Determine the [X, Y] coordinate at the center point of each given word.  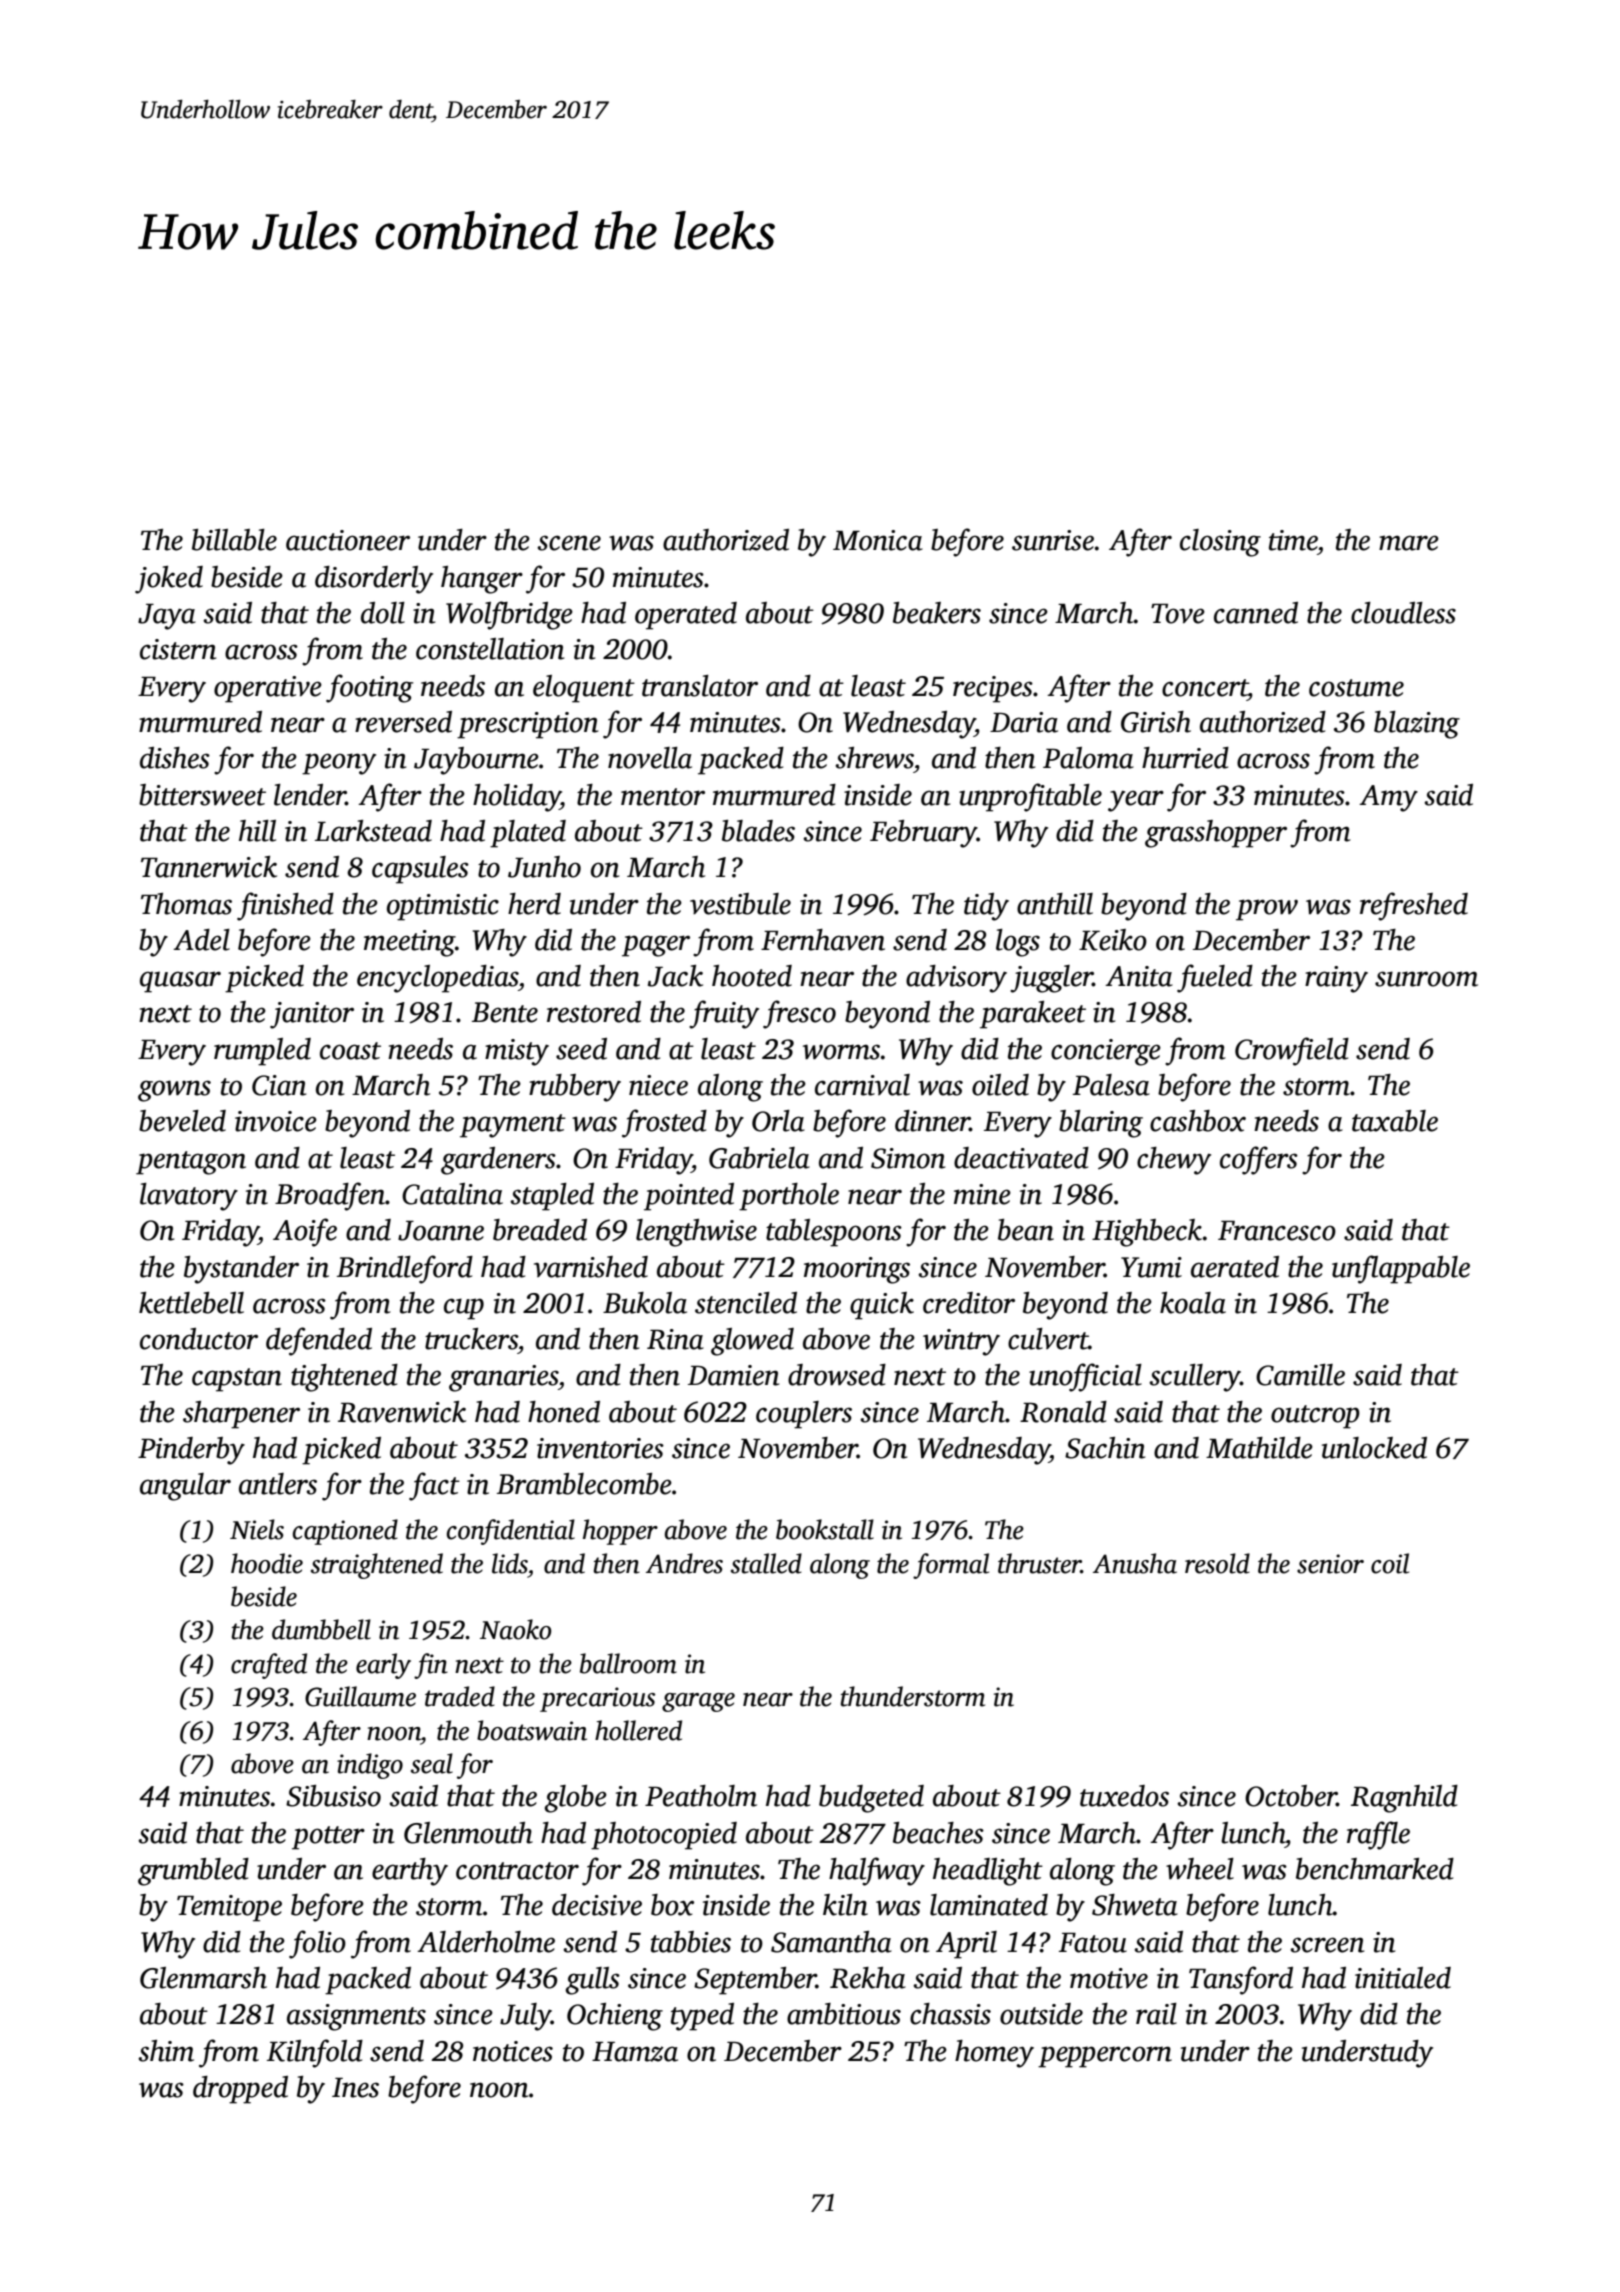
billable [234, 540]
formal [951, 1566]
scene [569, 543]
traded [460, 1696]
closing [1220, 543]
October [1291, 1796]
